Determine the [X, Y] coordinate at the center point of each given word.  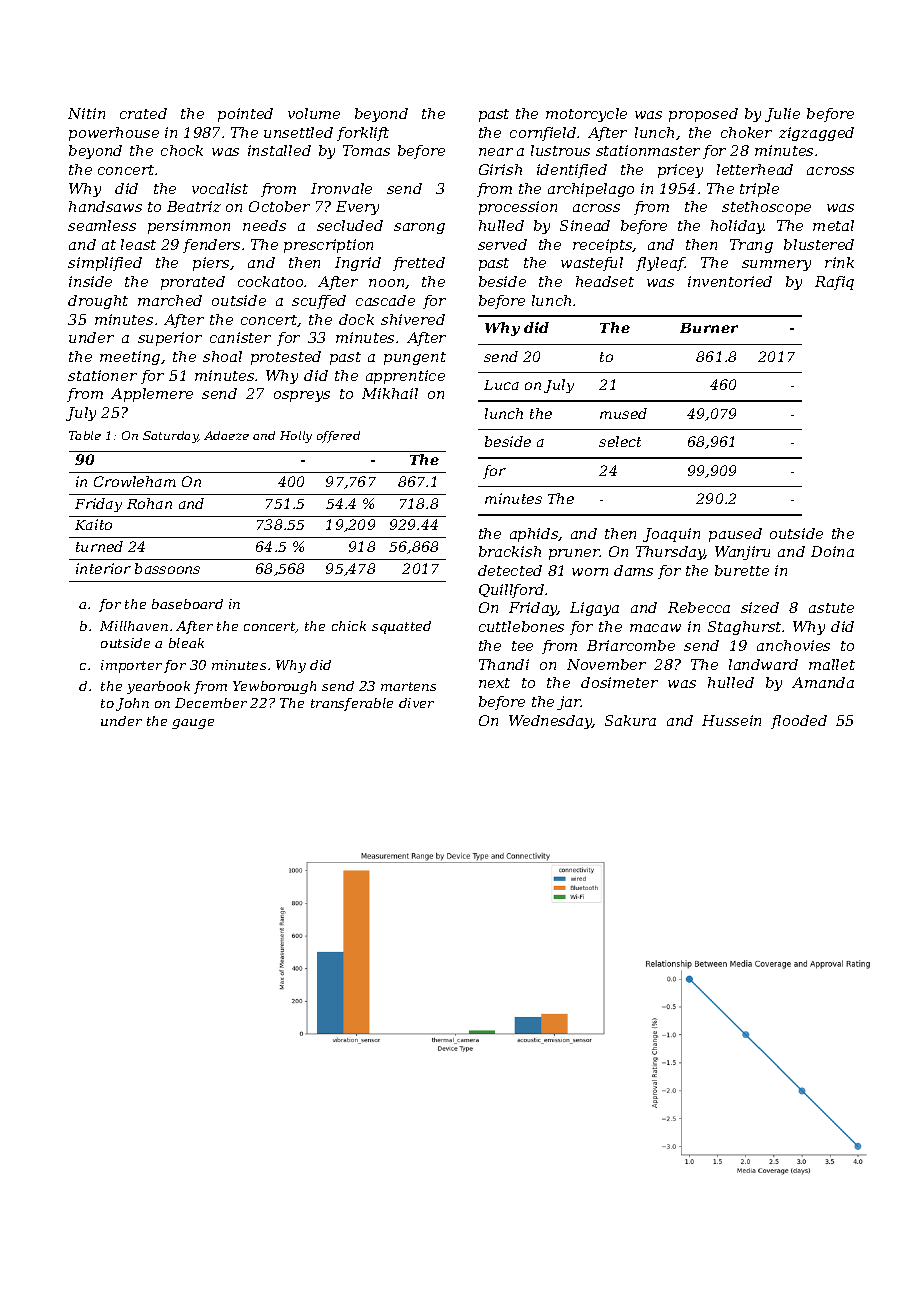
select [620, 441]
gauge [193, 724]
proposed [703, 115]
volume [314, 113]
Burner [709, 328]
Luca [501, 385]
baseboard [187, 604]
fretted [419, 264]
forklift [363, 134]
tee [522, 646]
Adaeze [226, 435]
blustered [819, 244]
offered [338, 437]
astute [831, 608]
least [138, 244]
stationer [102, 375]
